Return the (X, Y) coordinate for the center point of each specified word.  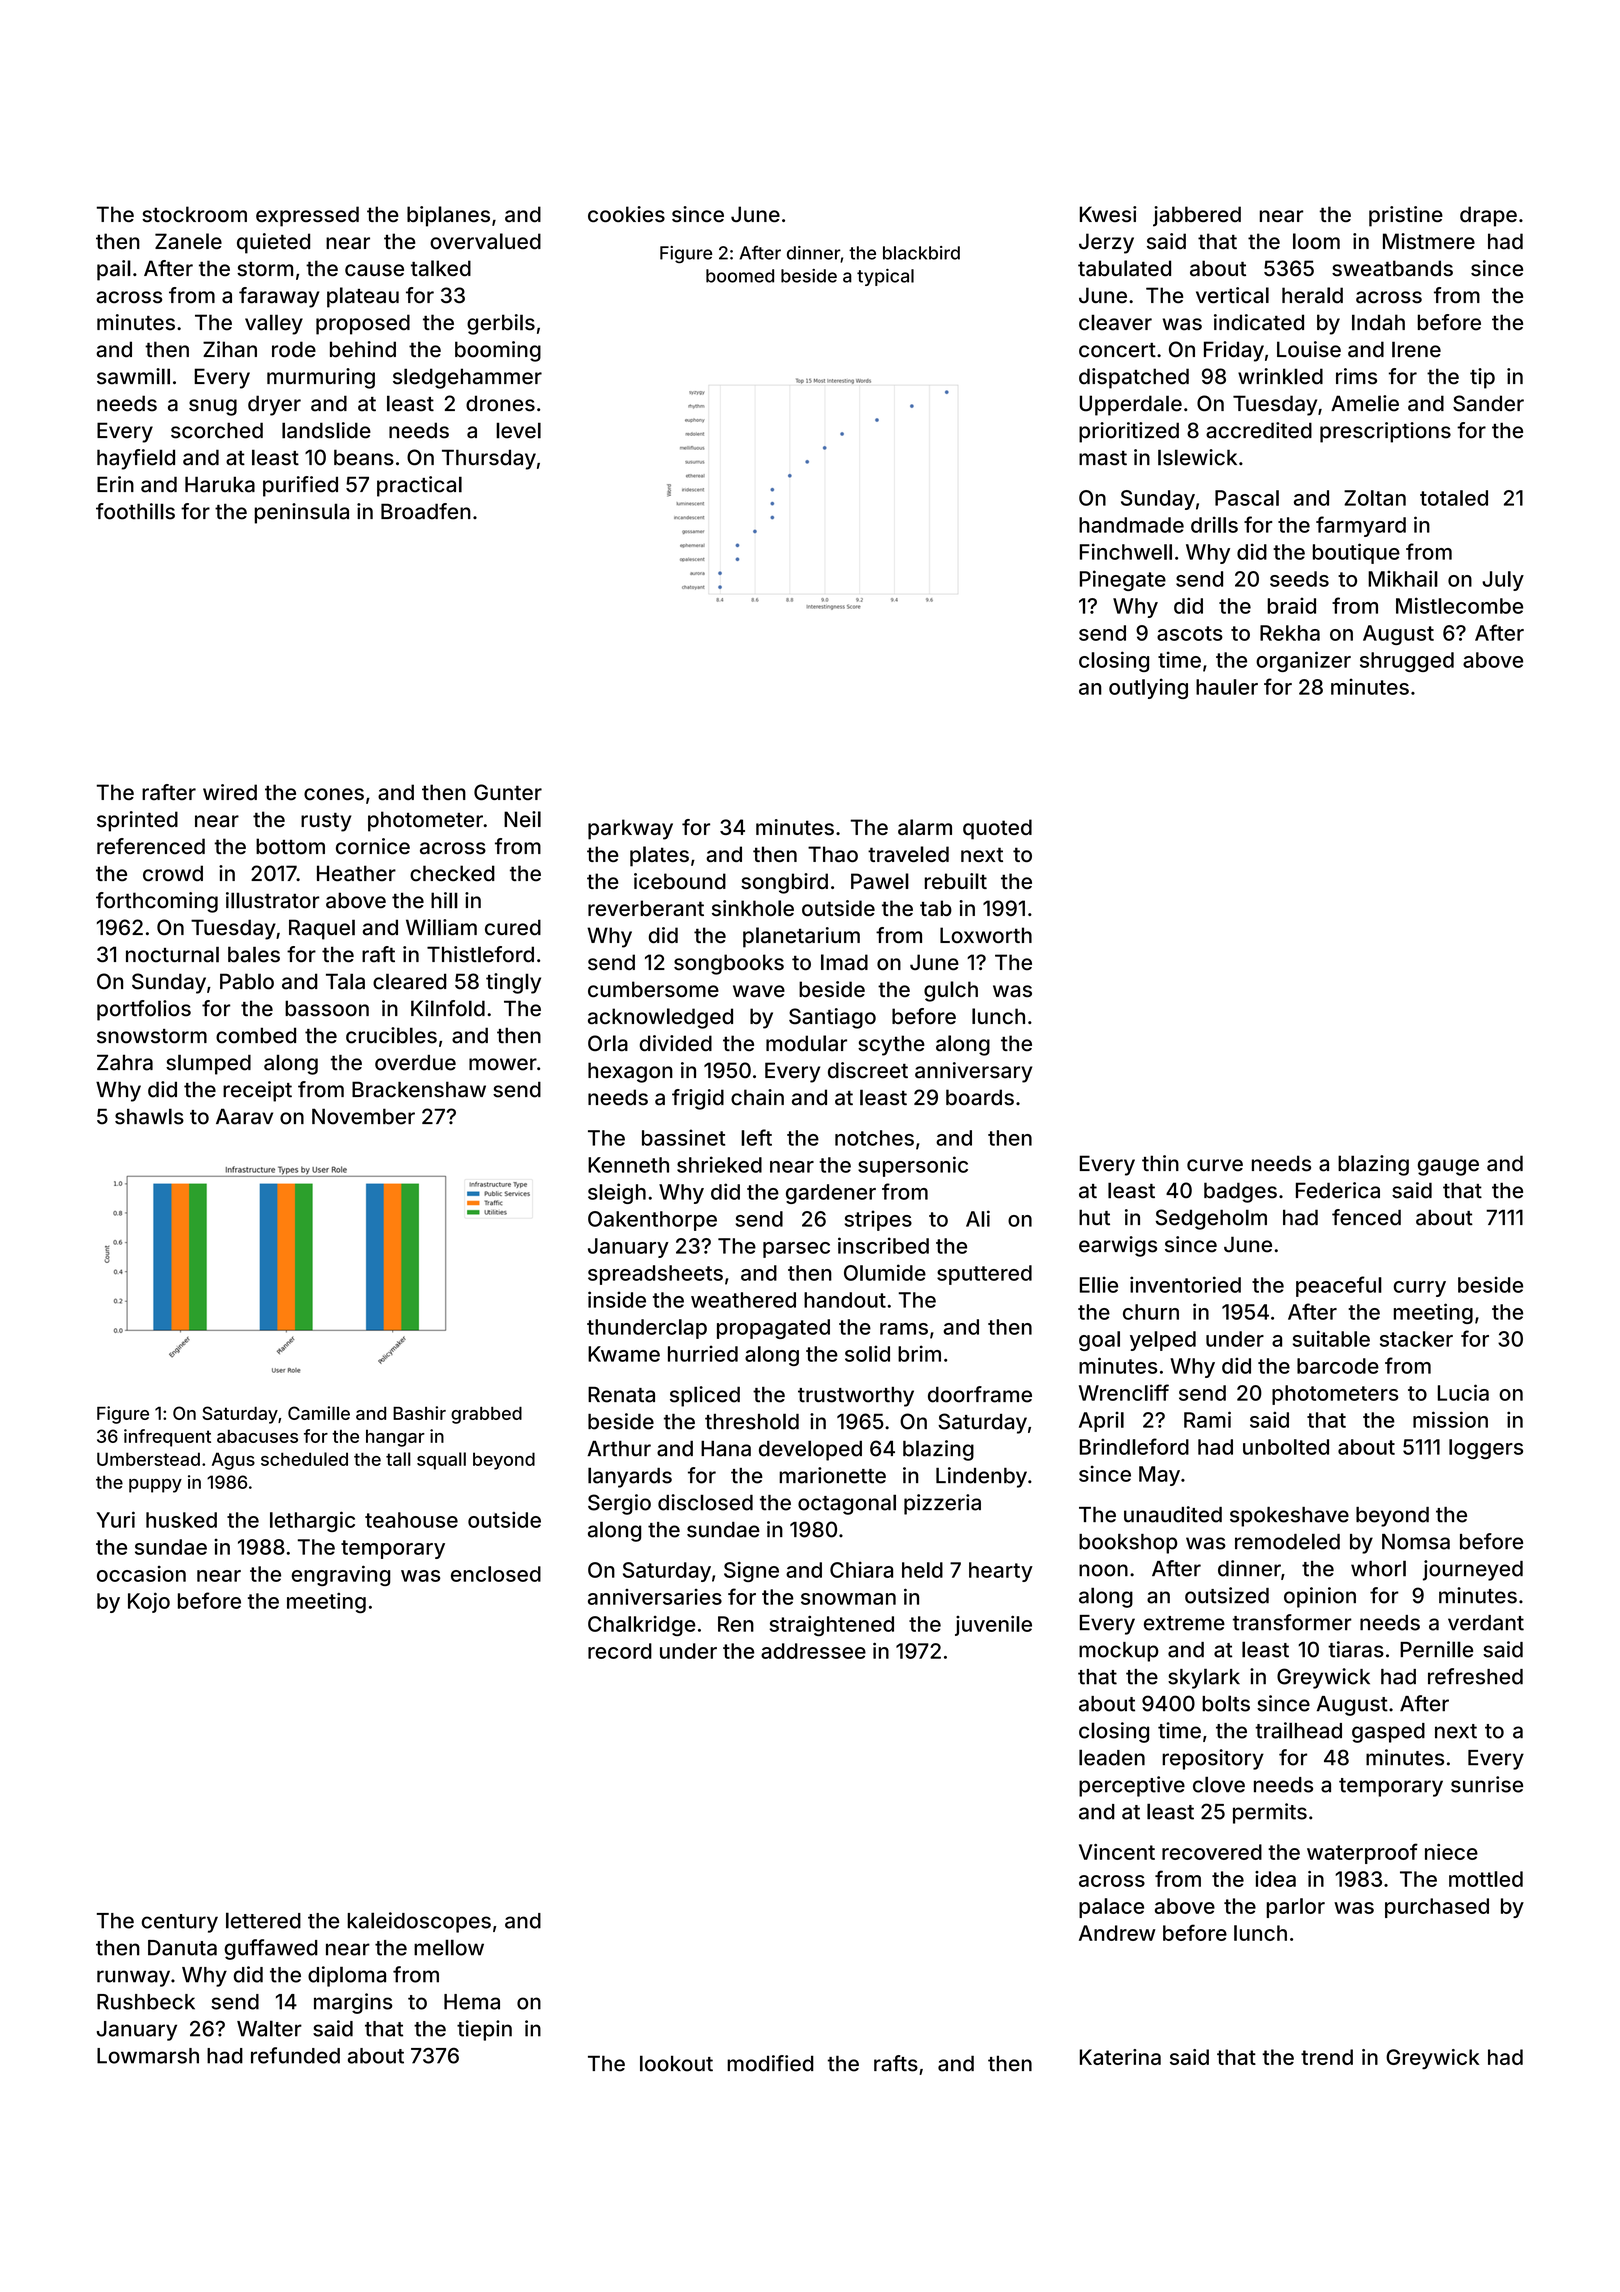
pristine (1406, 216)
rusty (326, 822)
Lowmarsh (148, 2056)
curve (1215, 1165)
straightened (832, 1626)
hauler (1227, 687)
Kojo (149, 1602)
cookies (626, 214)
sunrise (1487, 1784)
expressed (307, 216)
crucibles (391, 1035)
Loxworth (986, 935)
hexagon (630, 1072)
